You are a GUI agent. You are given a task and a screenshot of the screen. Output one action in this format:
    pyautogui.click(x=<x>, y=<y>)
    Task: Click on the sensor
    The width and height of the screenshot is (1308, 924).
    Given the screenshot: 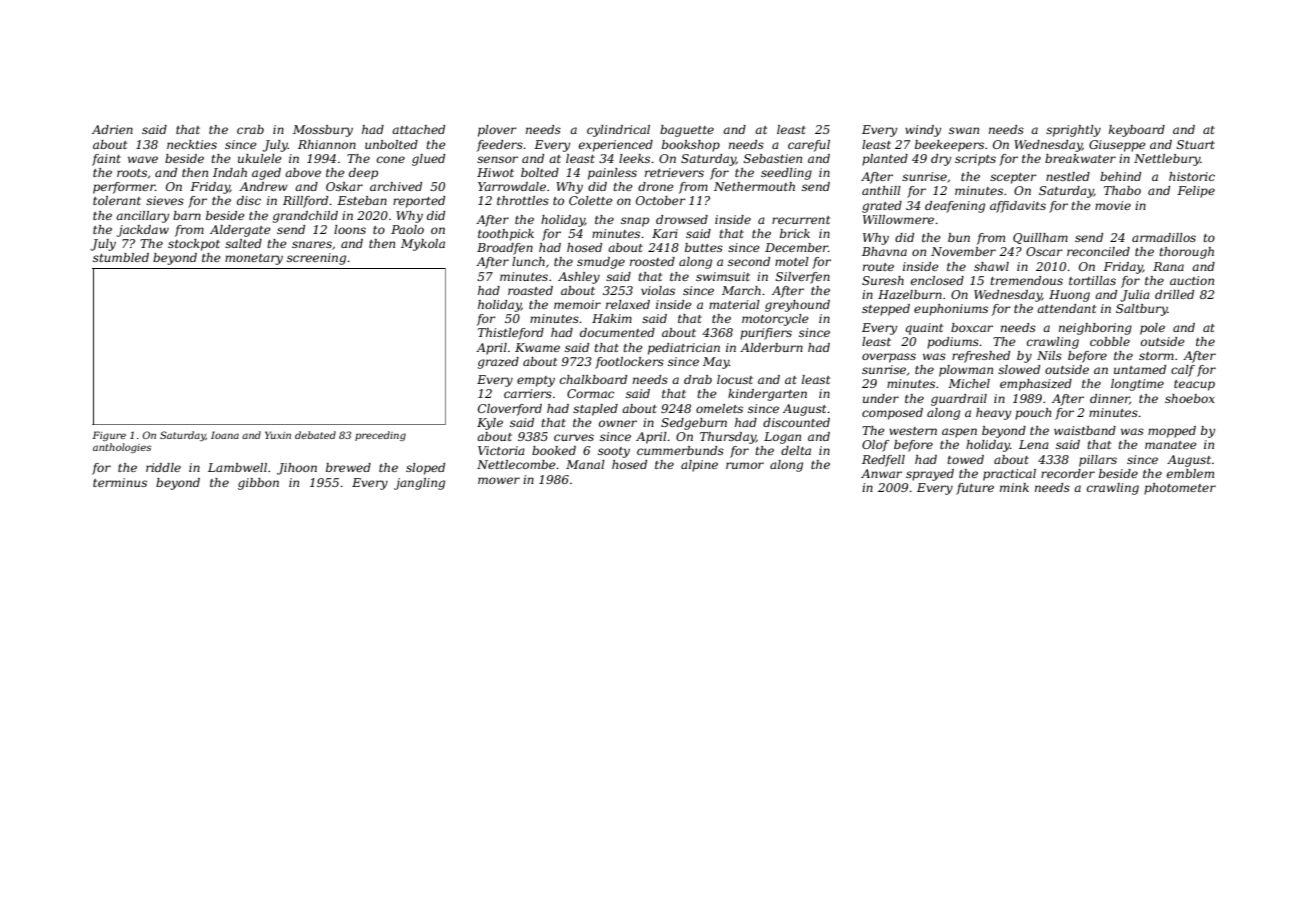 What is the action you would take?
    pyautogui.click(x=497, y=159)
